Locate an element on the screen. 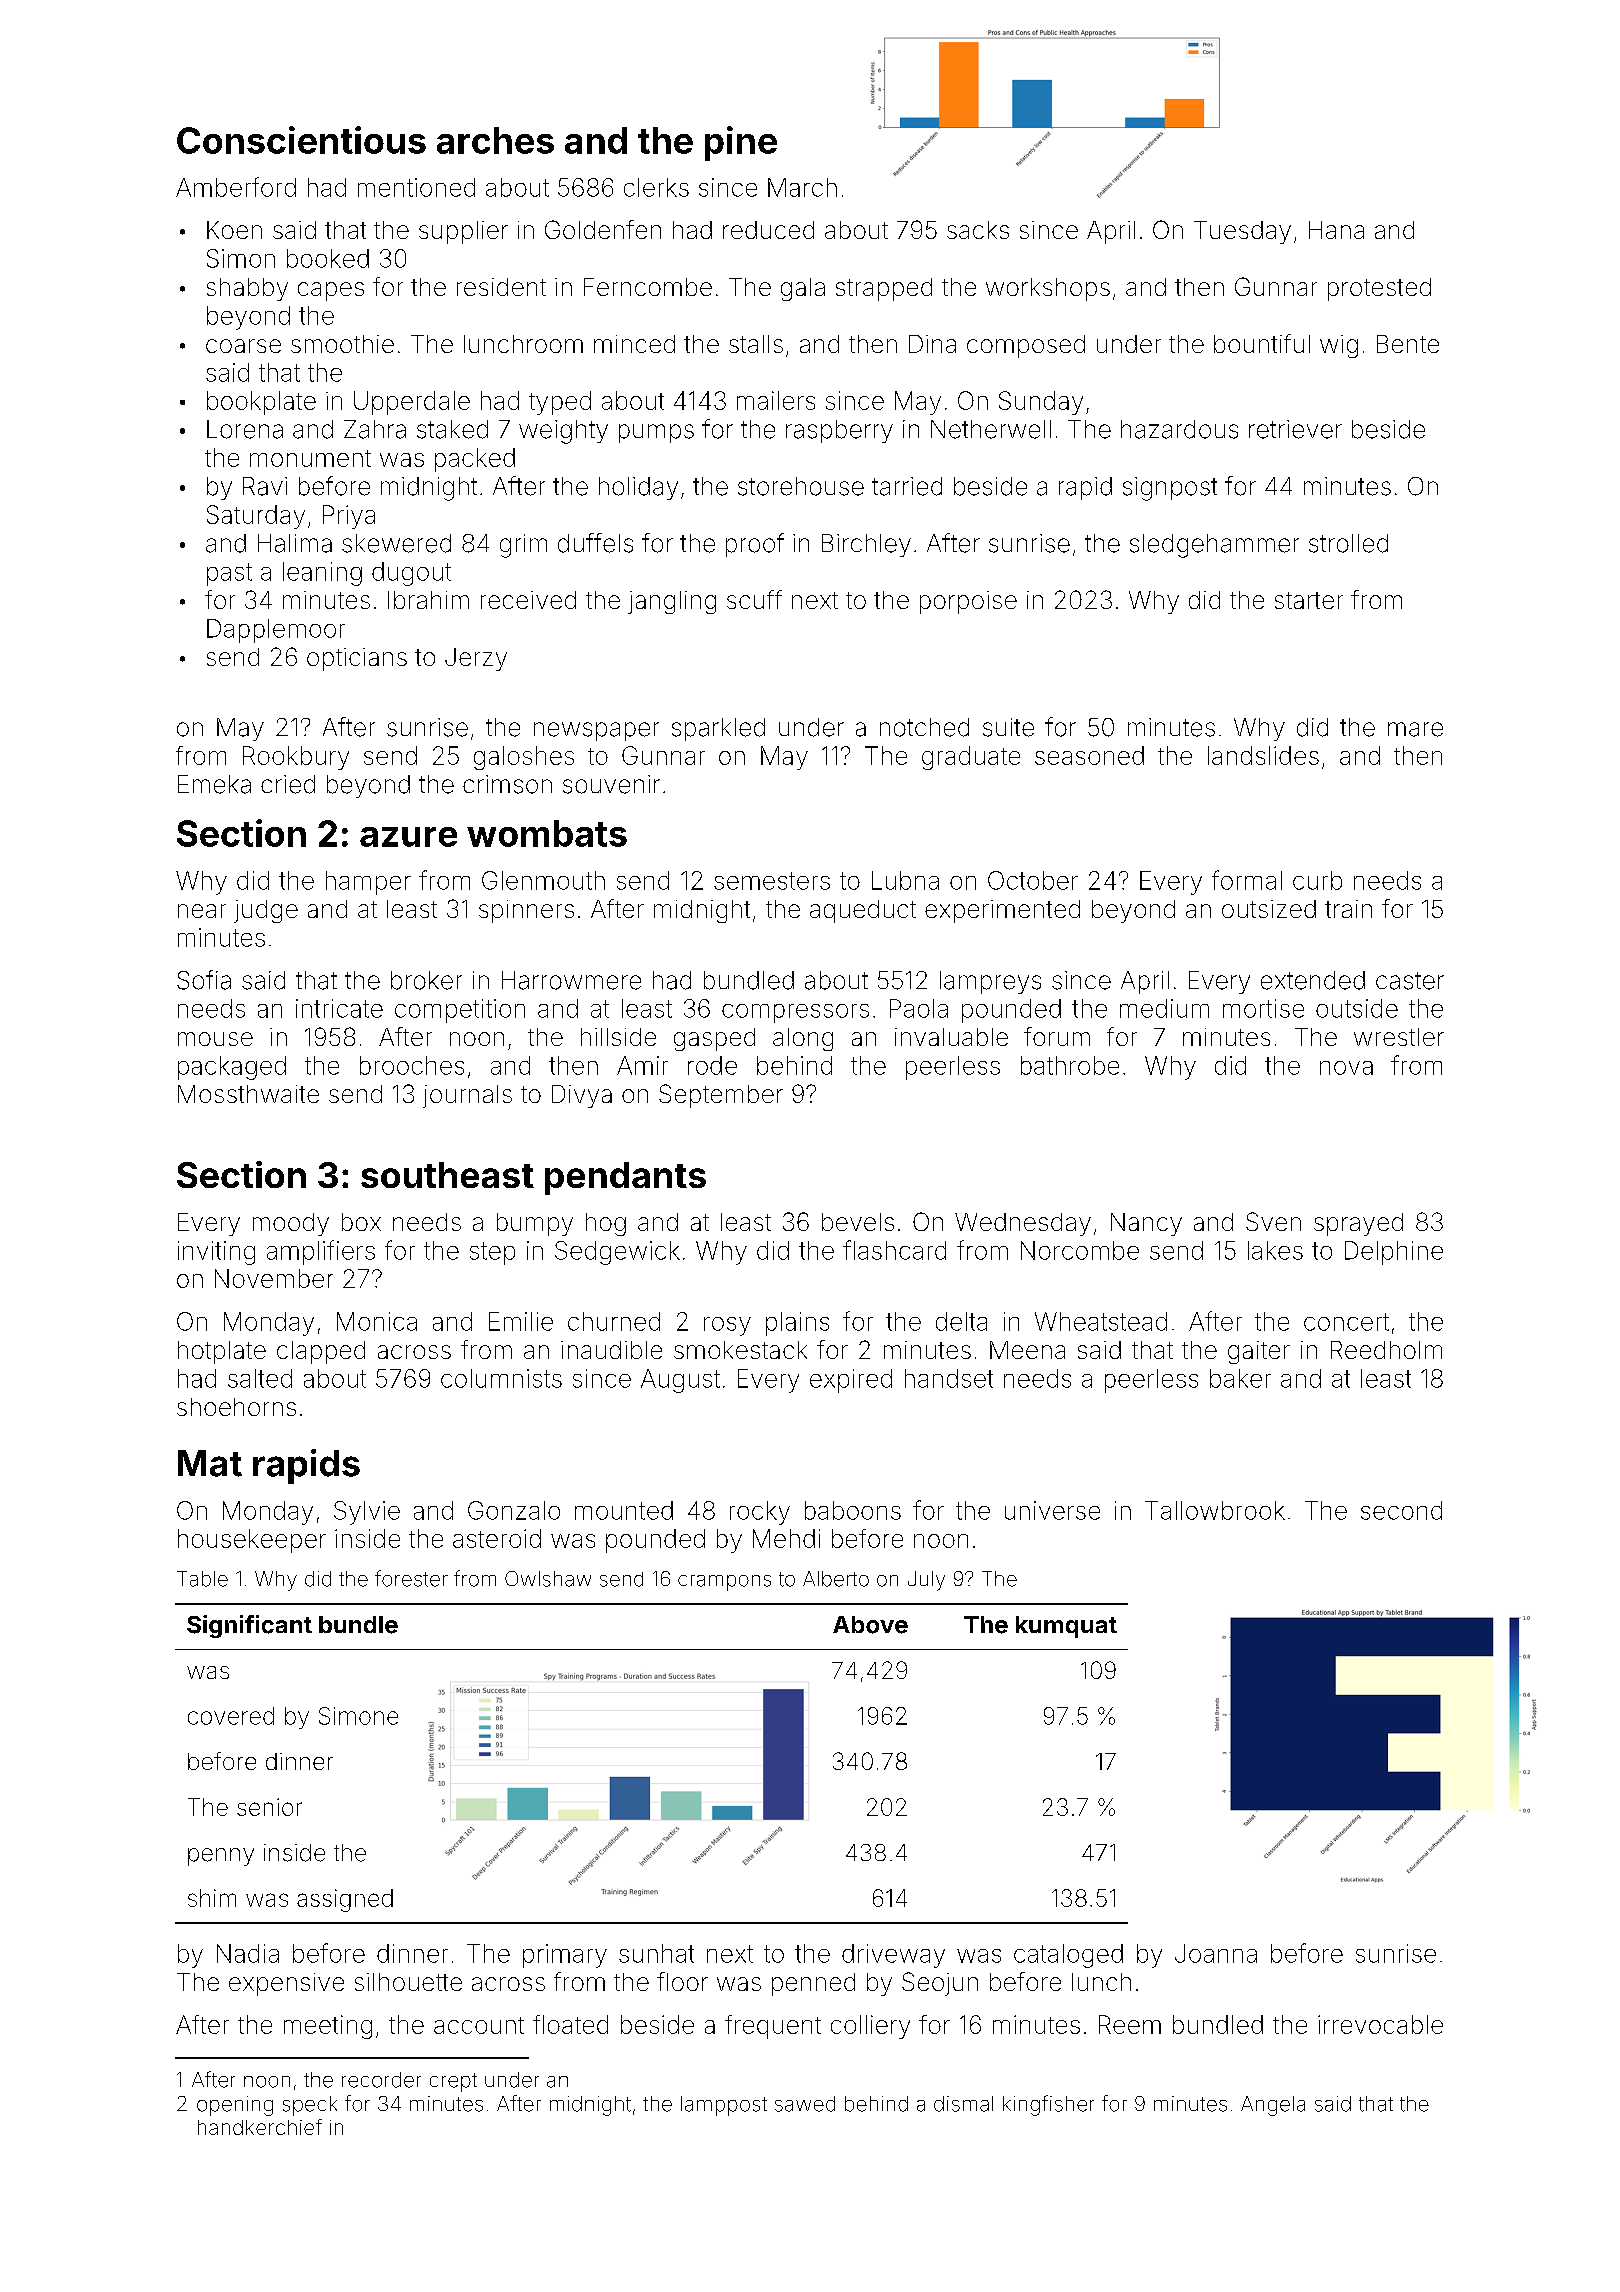  mare is located at coordinates (1415, 729).
